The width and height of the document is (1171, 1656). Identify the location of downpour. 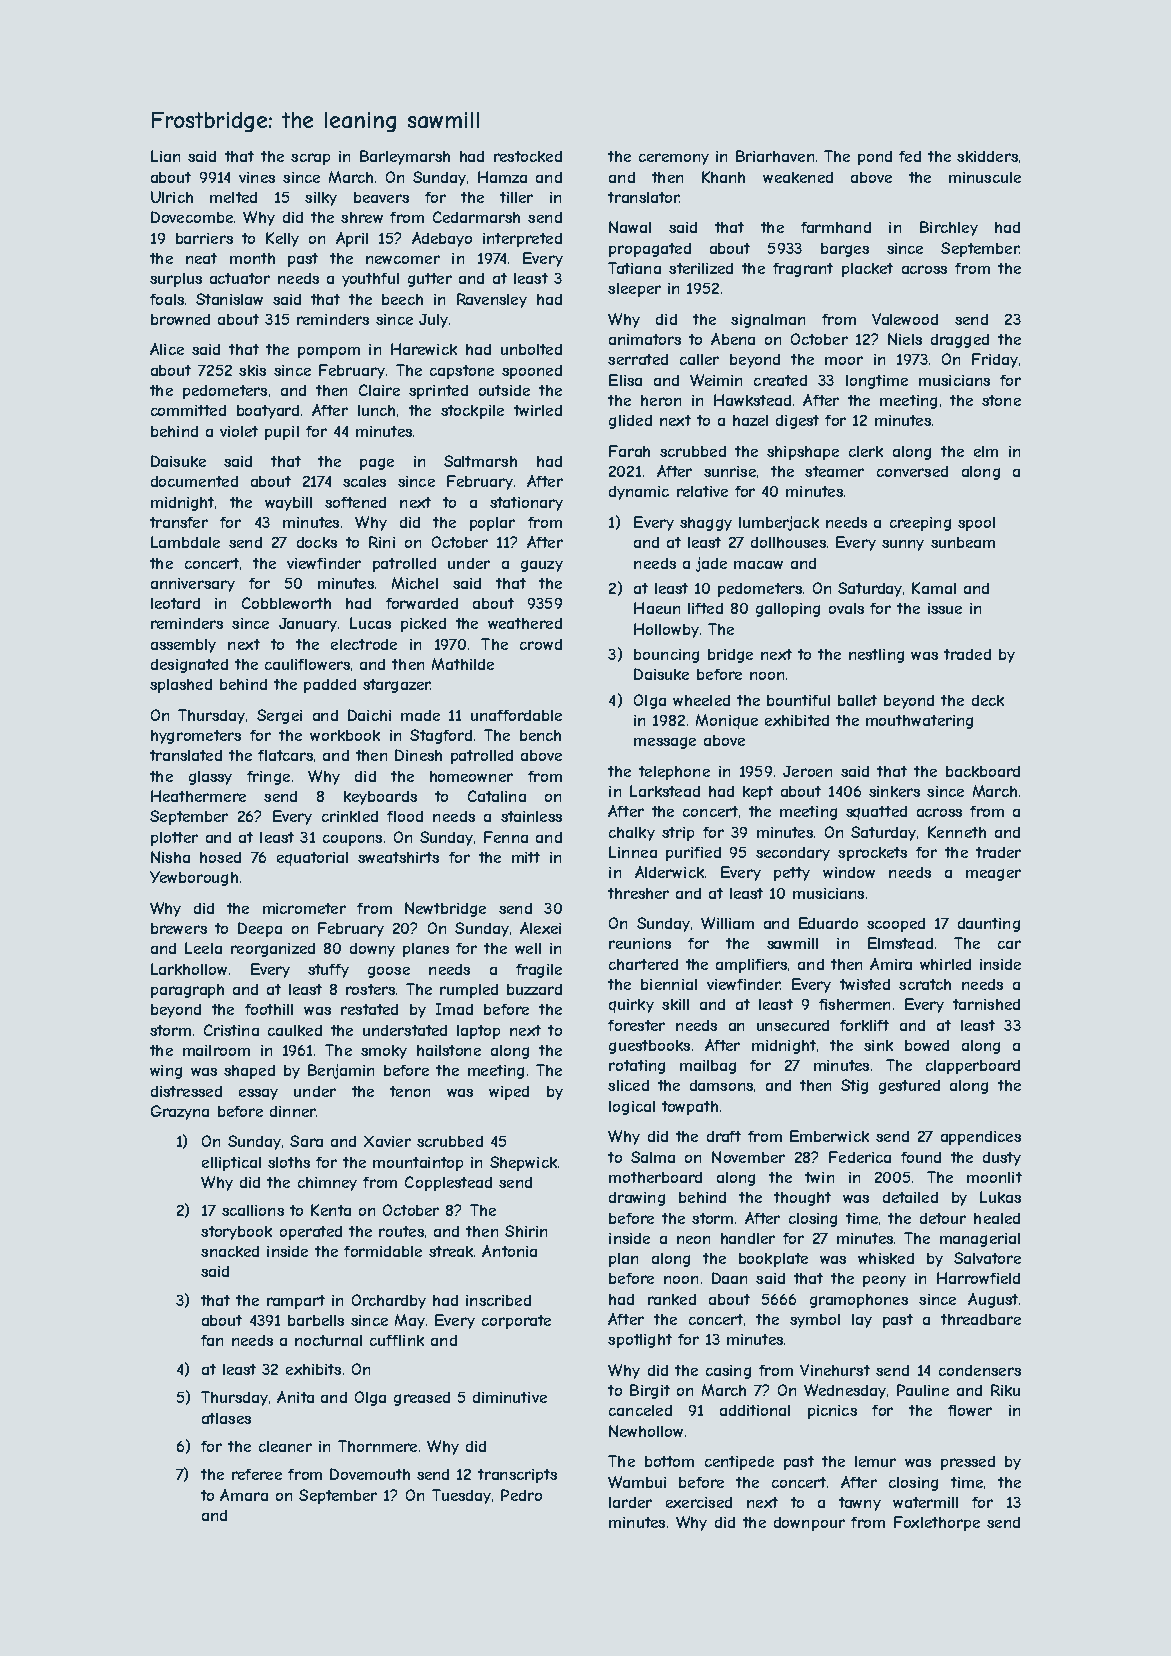
(809, 1524).
